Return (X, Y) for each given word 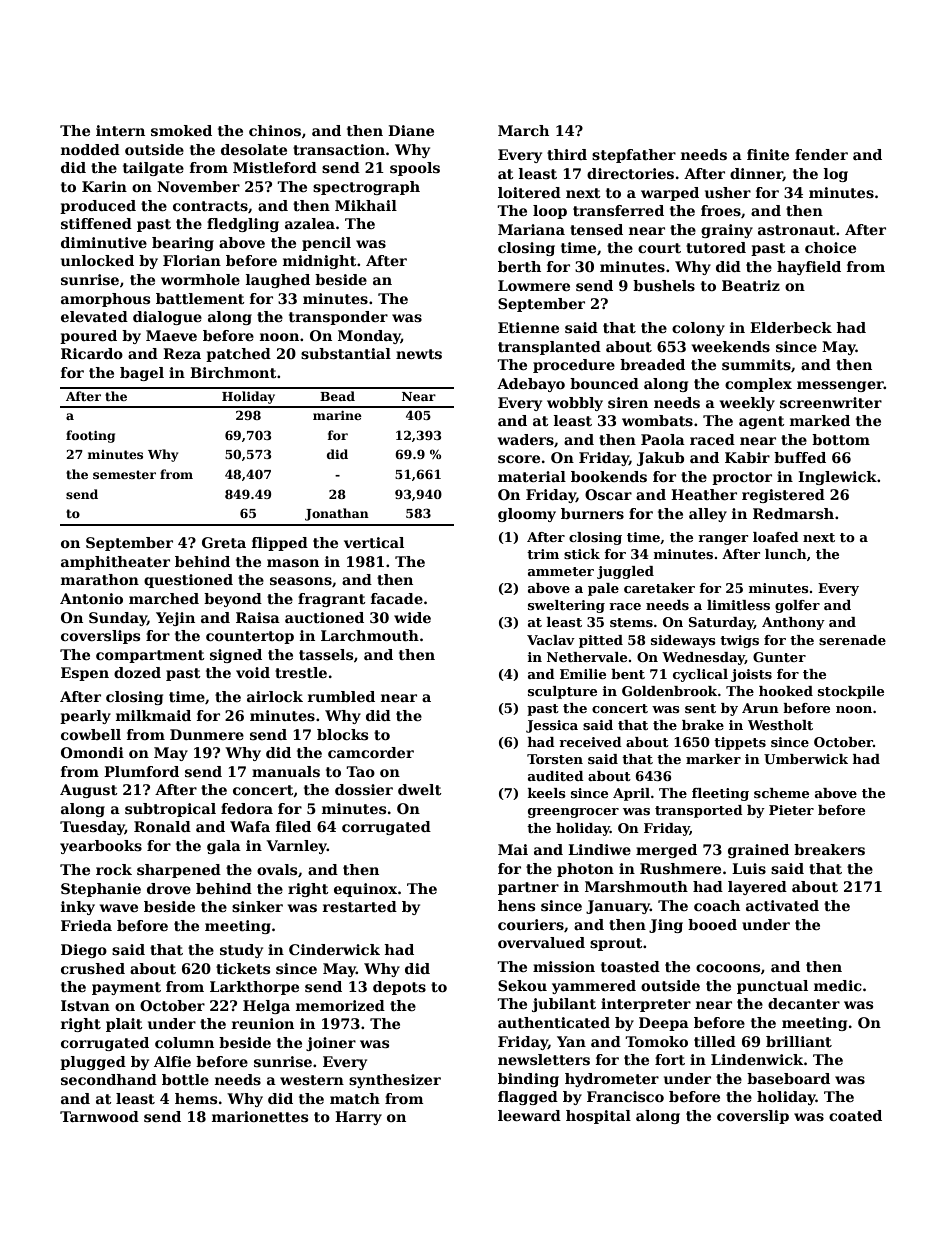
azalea (310, 223)
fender (821, 154)
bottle (185, 1079)
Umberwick (806, 759)
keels (547, 793)
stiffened (96, 223)
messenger (840, 386)
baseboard (788, 1078)
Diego (84, 951)
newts (419, 354)
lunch (786, 554)
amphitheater (115, 563)
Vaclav (551, 640)
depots (399, 988)
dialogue (167, 318)
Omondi (92, 752)
